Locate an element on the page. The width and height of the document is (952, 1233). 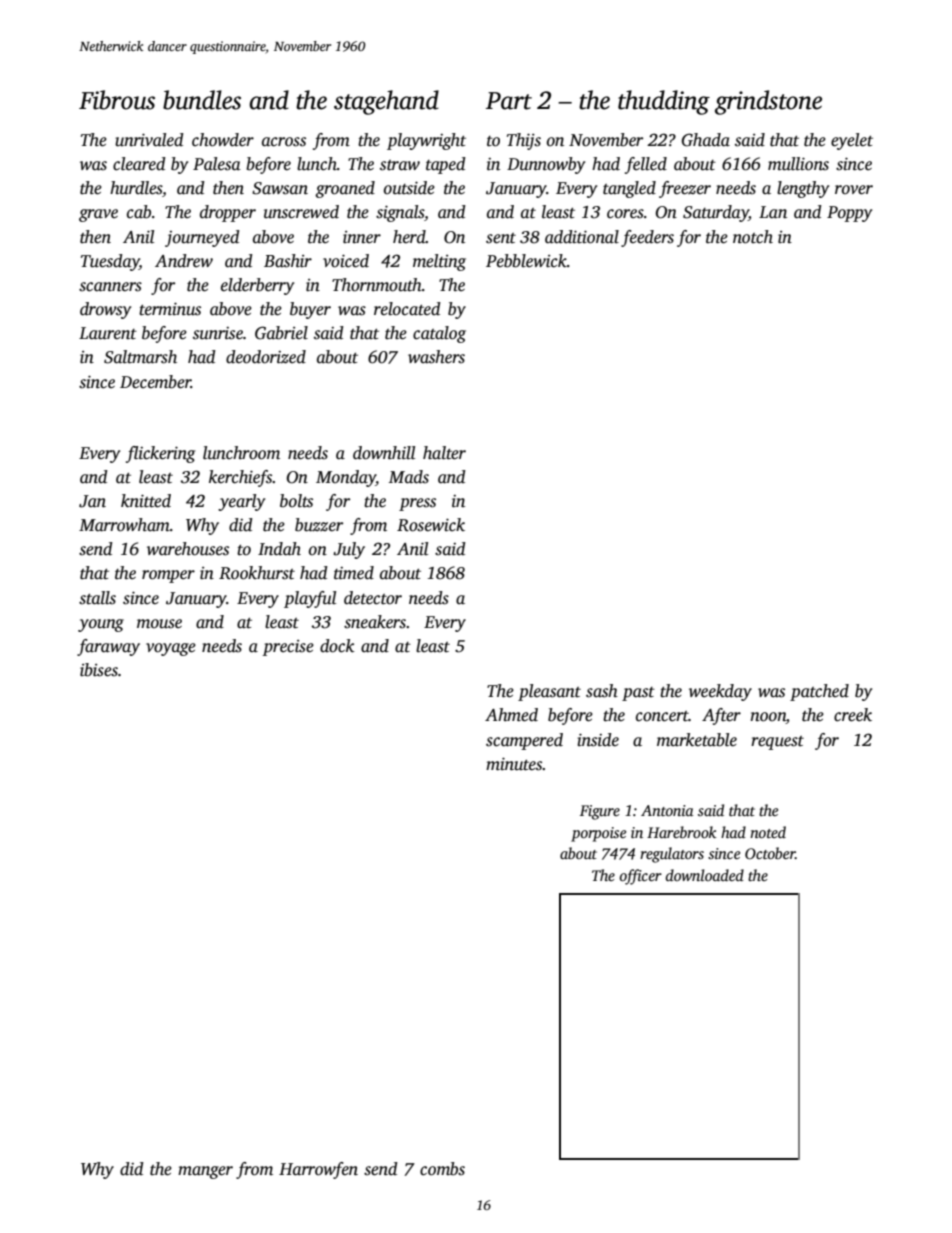
unrivaled is located at coordinates (149, 140).
